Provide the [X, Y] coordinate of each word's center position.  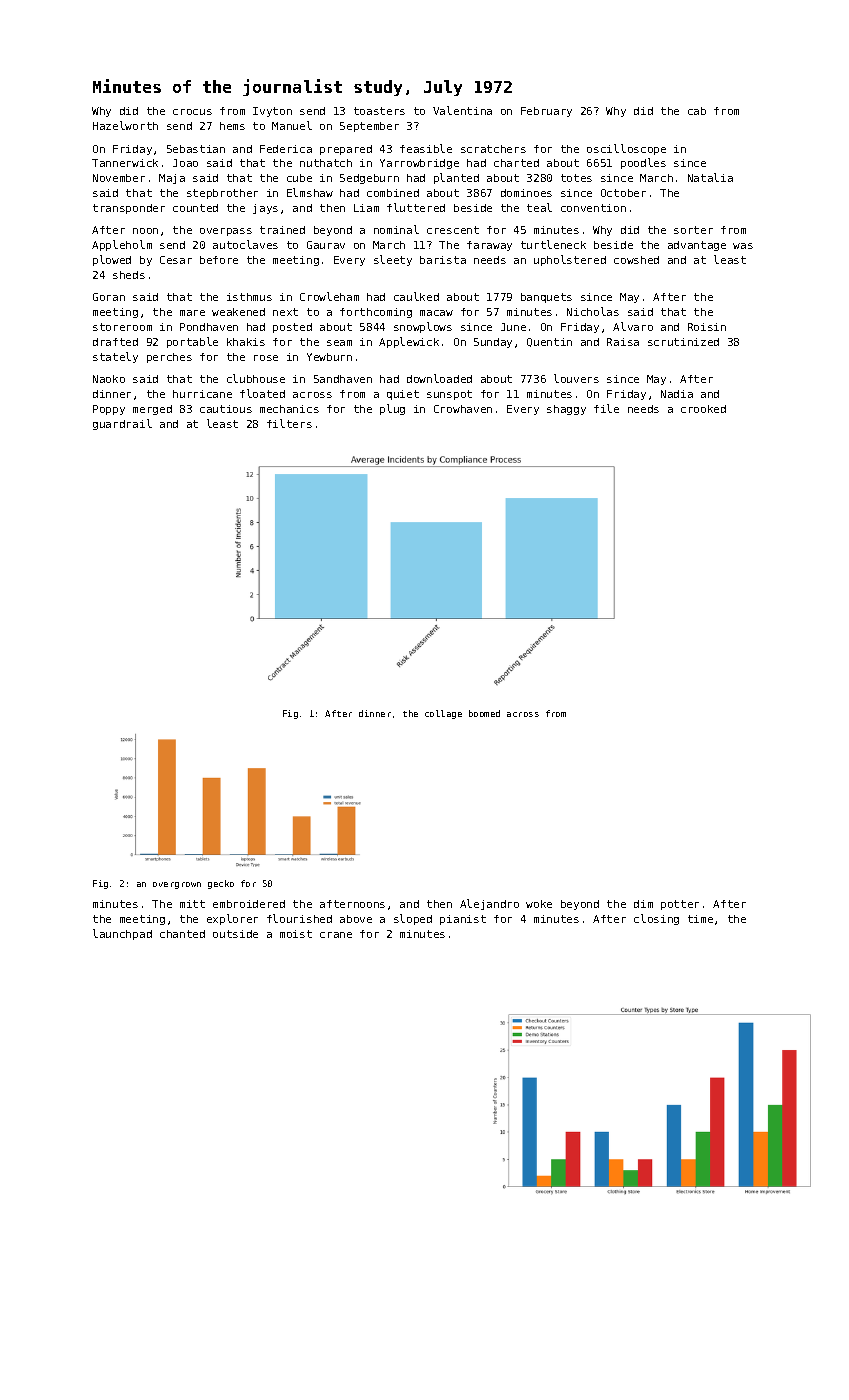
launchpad [122, 934]
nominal [396, 229]
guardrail [122, 424]
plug [392, 409]
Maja [172, 179]
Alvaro [633, 326]
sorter [693, 230]
